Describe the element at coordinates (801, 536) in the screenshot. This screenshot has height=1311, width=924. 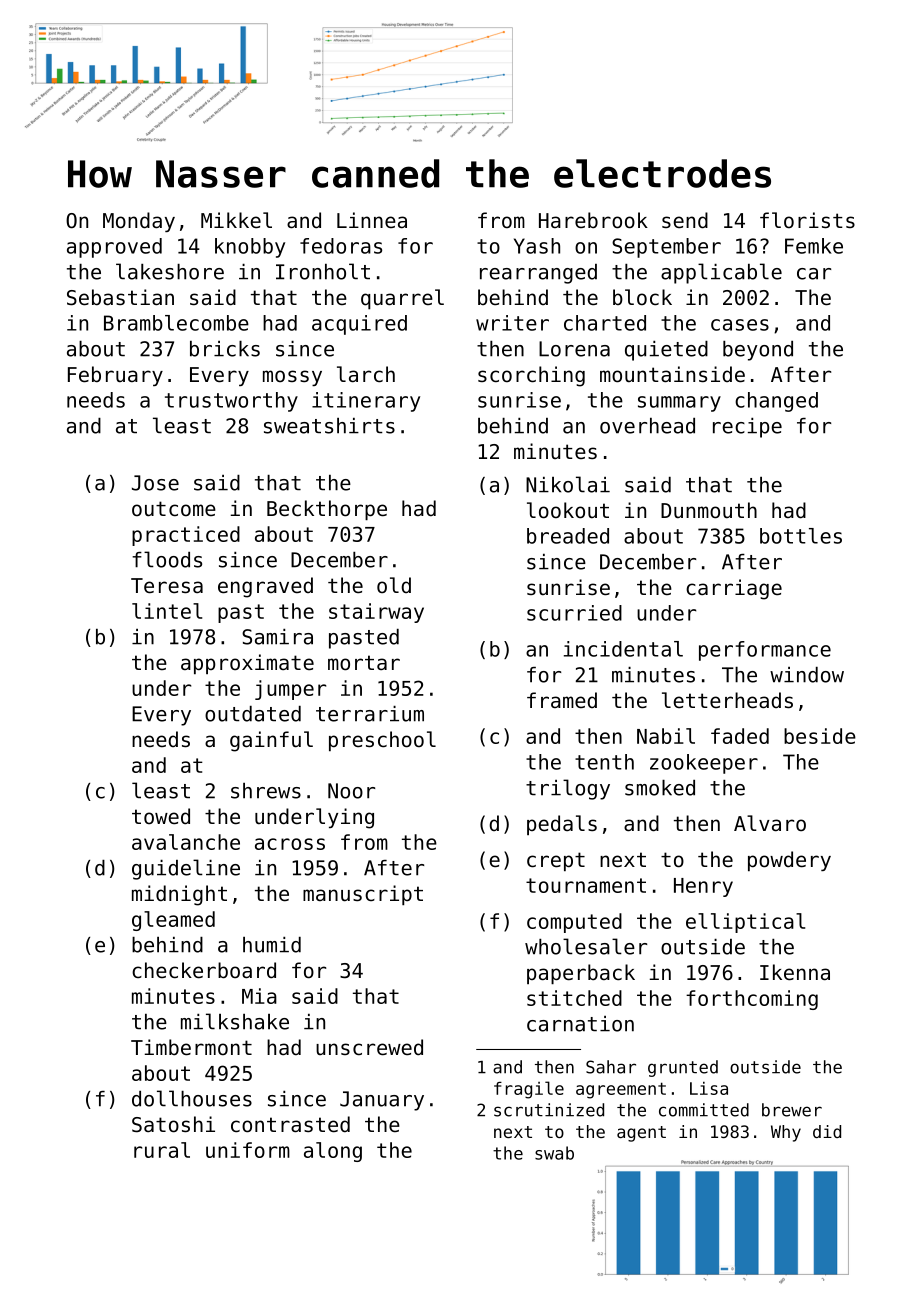
I see `bottles` at that location.
